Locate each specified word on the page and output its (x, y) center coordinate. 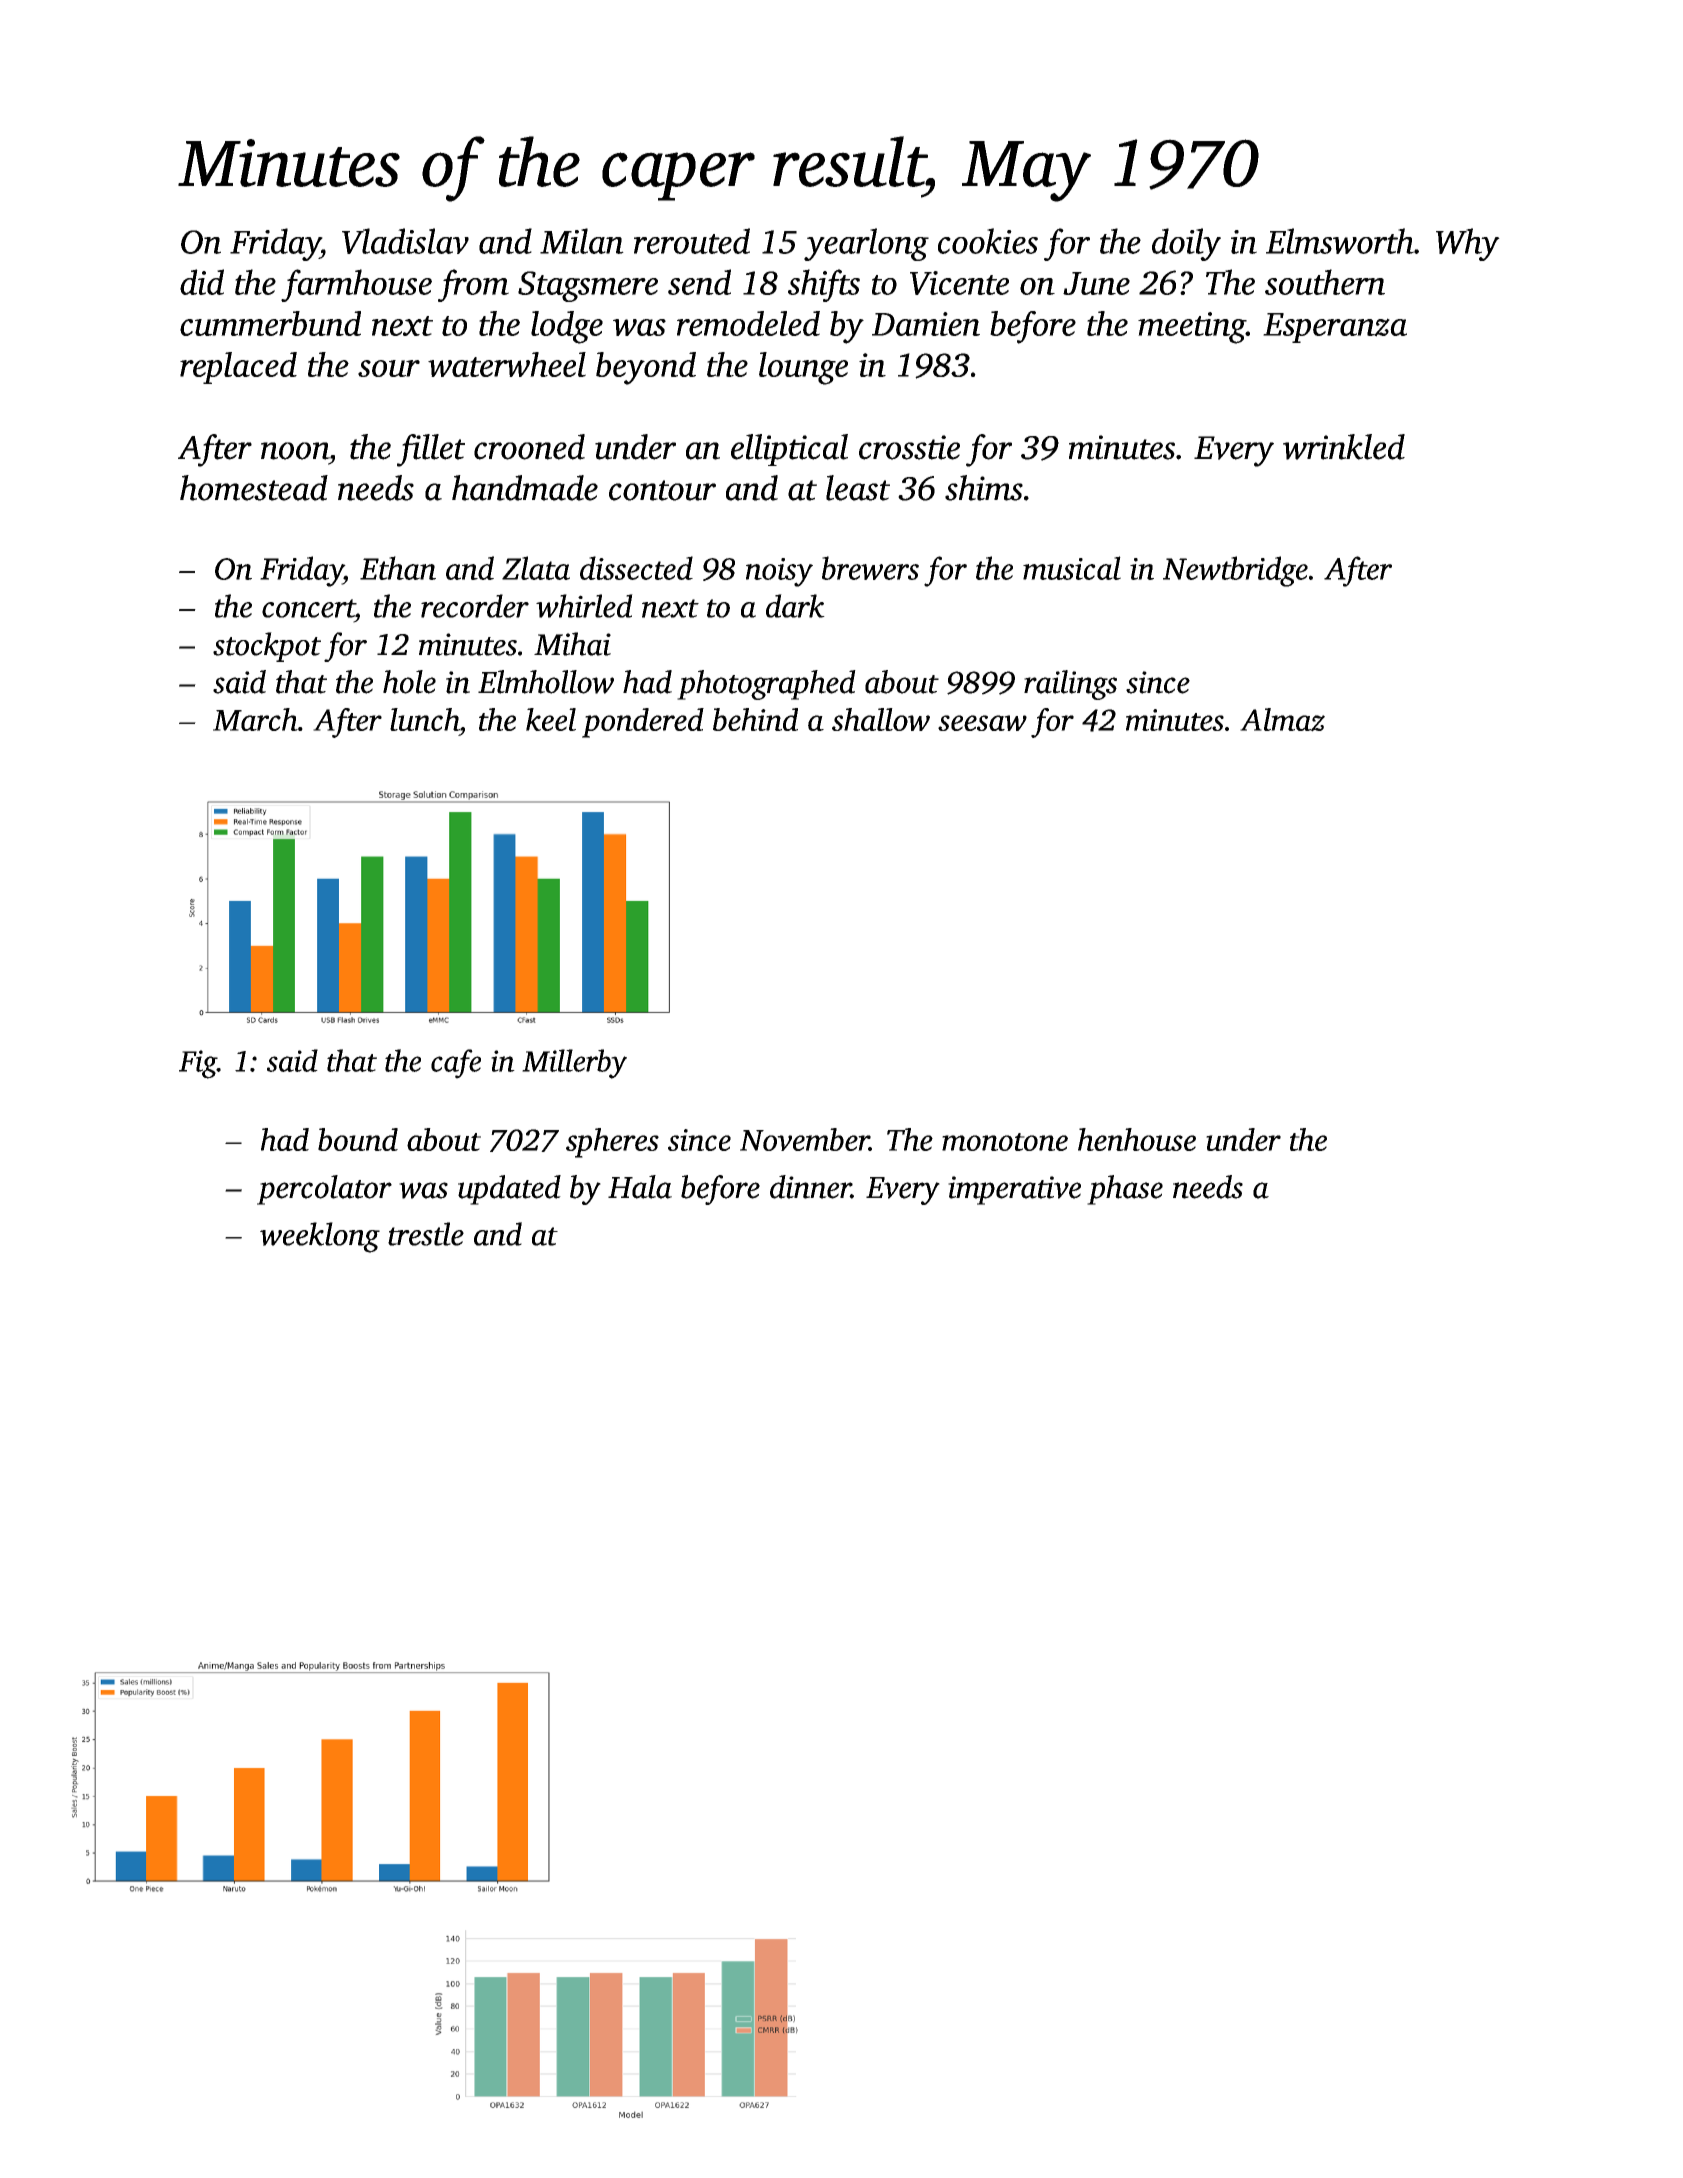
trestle (426, 1234)
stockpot (267, 647)
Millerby (574, 1064)
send (699, 282)
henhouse (1137, 1139)
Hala (640, 1187)
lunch (424, 719)
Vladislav (405, 241)
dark (795, 606)
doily (1186, 244)
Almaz (1282, 720)
